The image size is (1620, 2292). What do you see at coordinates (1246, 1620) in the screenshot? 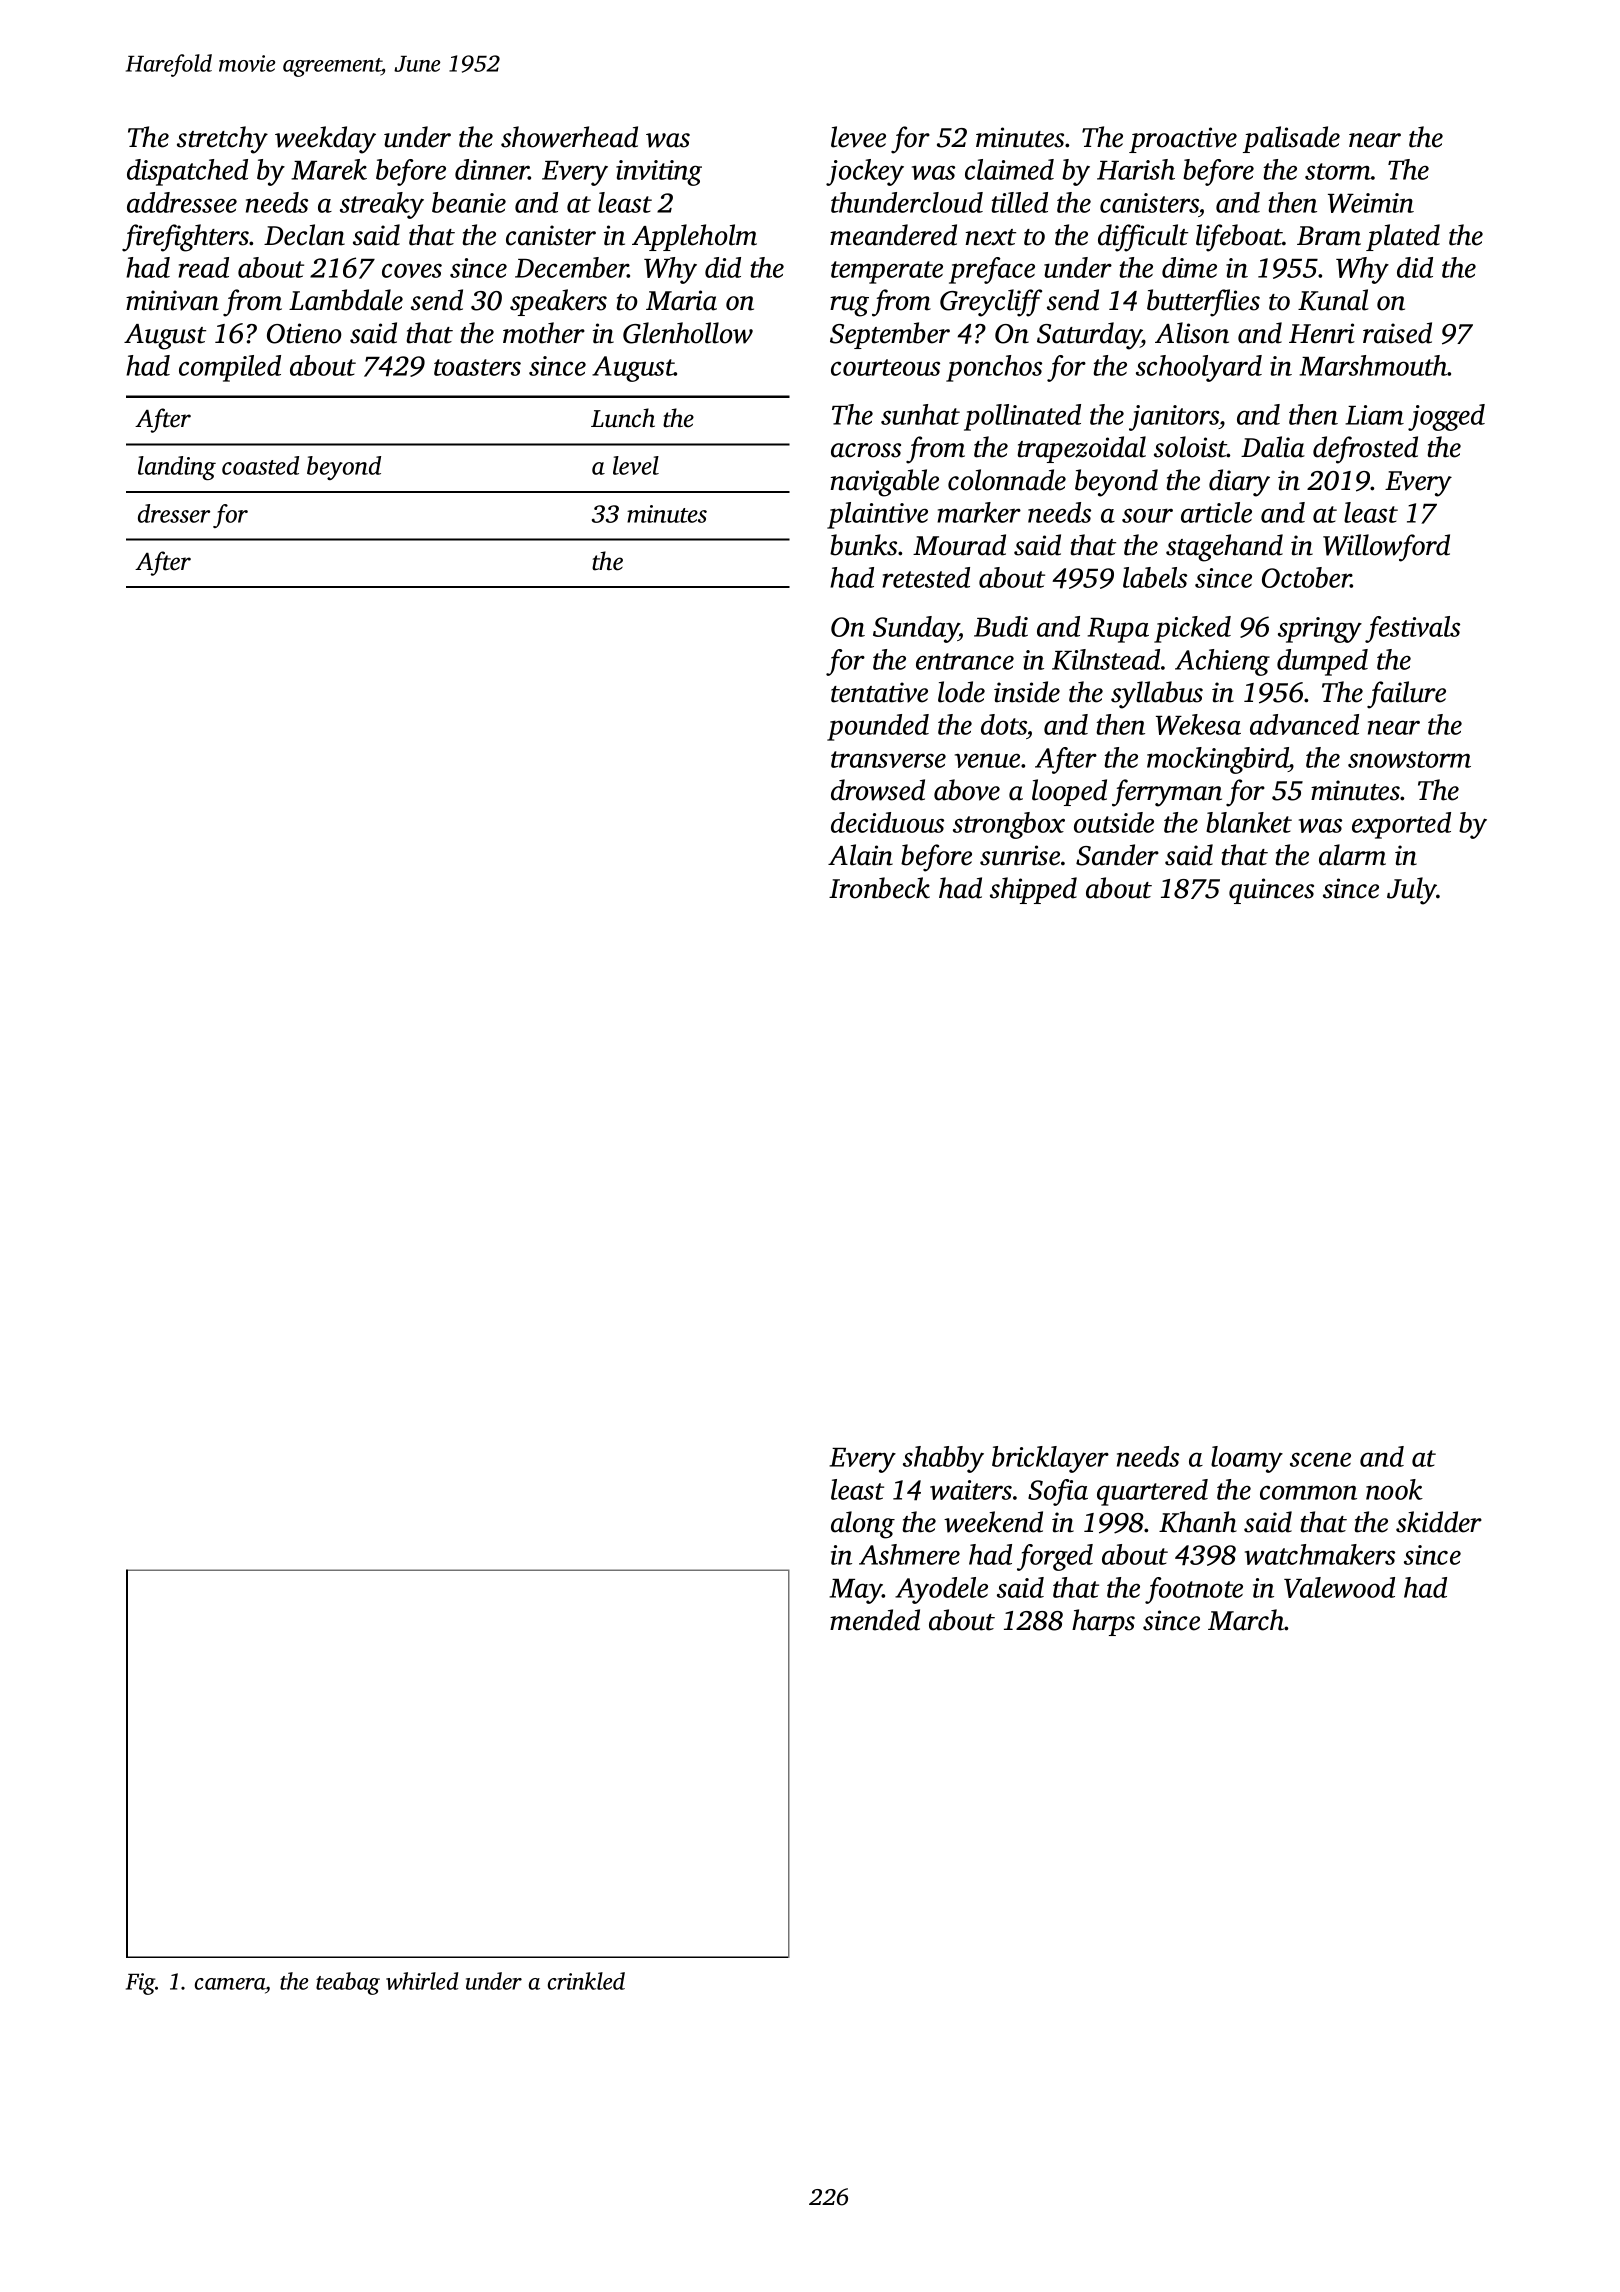
I see `March` at bounding box center [1246, 1620].
